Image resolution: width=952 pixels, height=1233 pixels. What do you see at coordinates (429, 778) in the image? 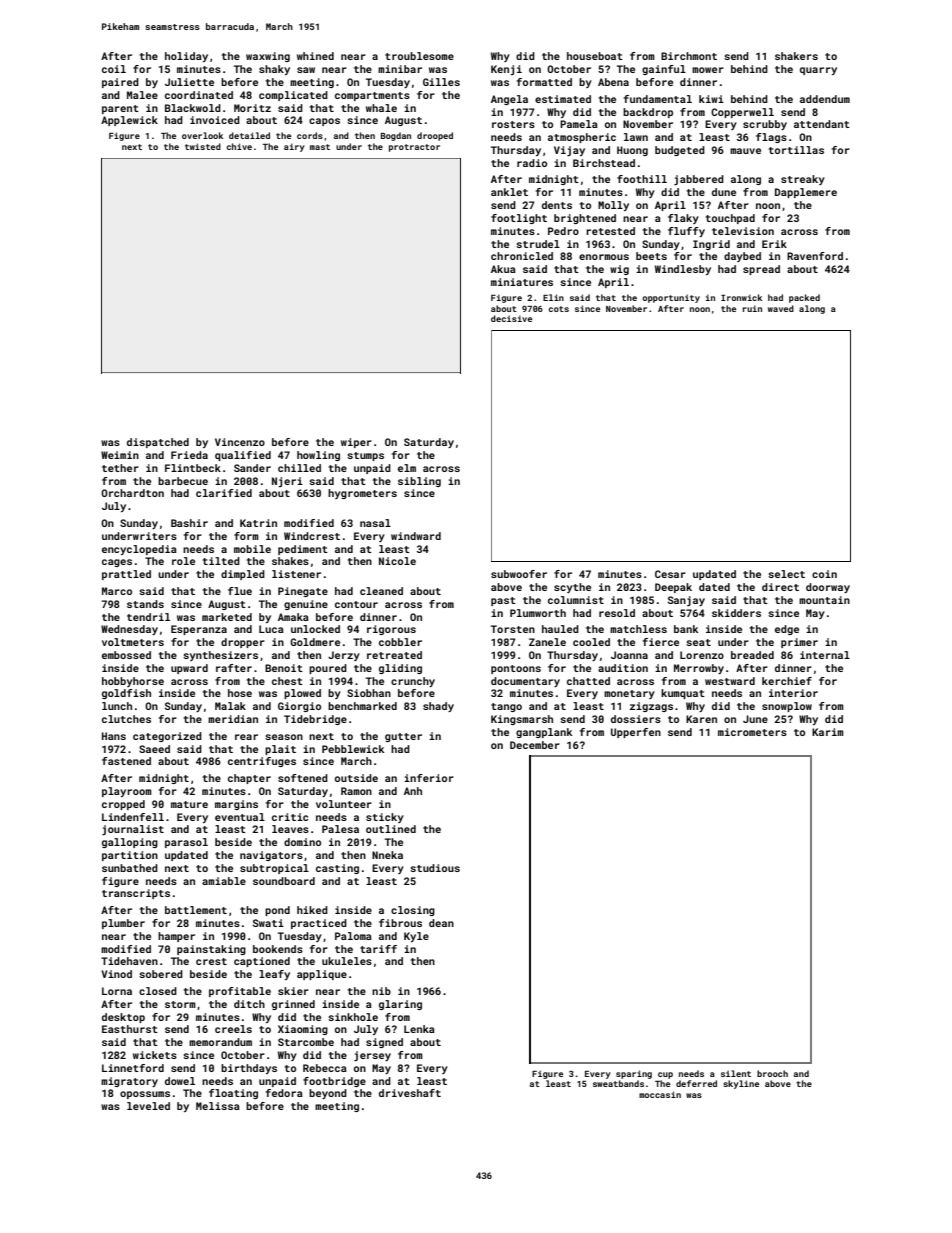
I see `inferior` at bounding box center [429, 778].
